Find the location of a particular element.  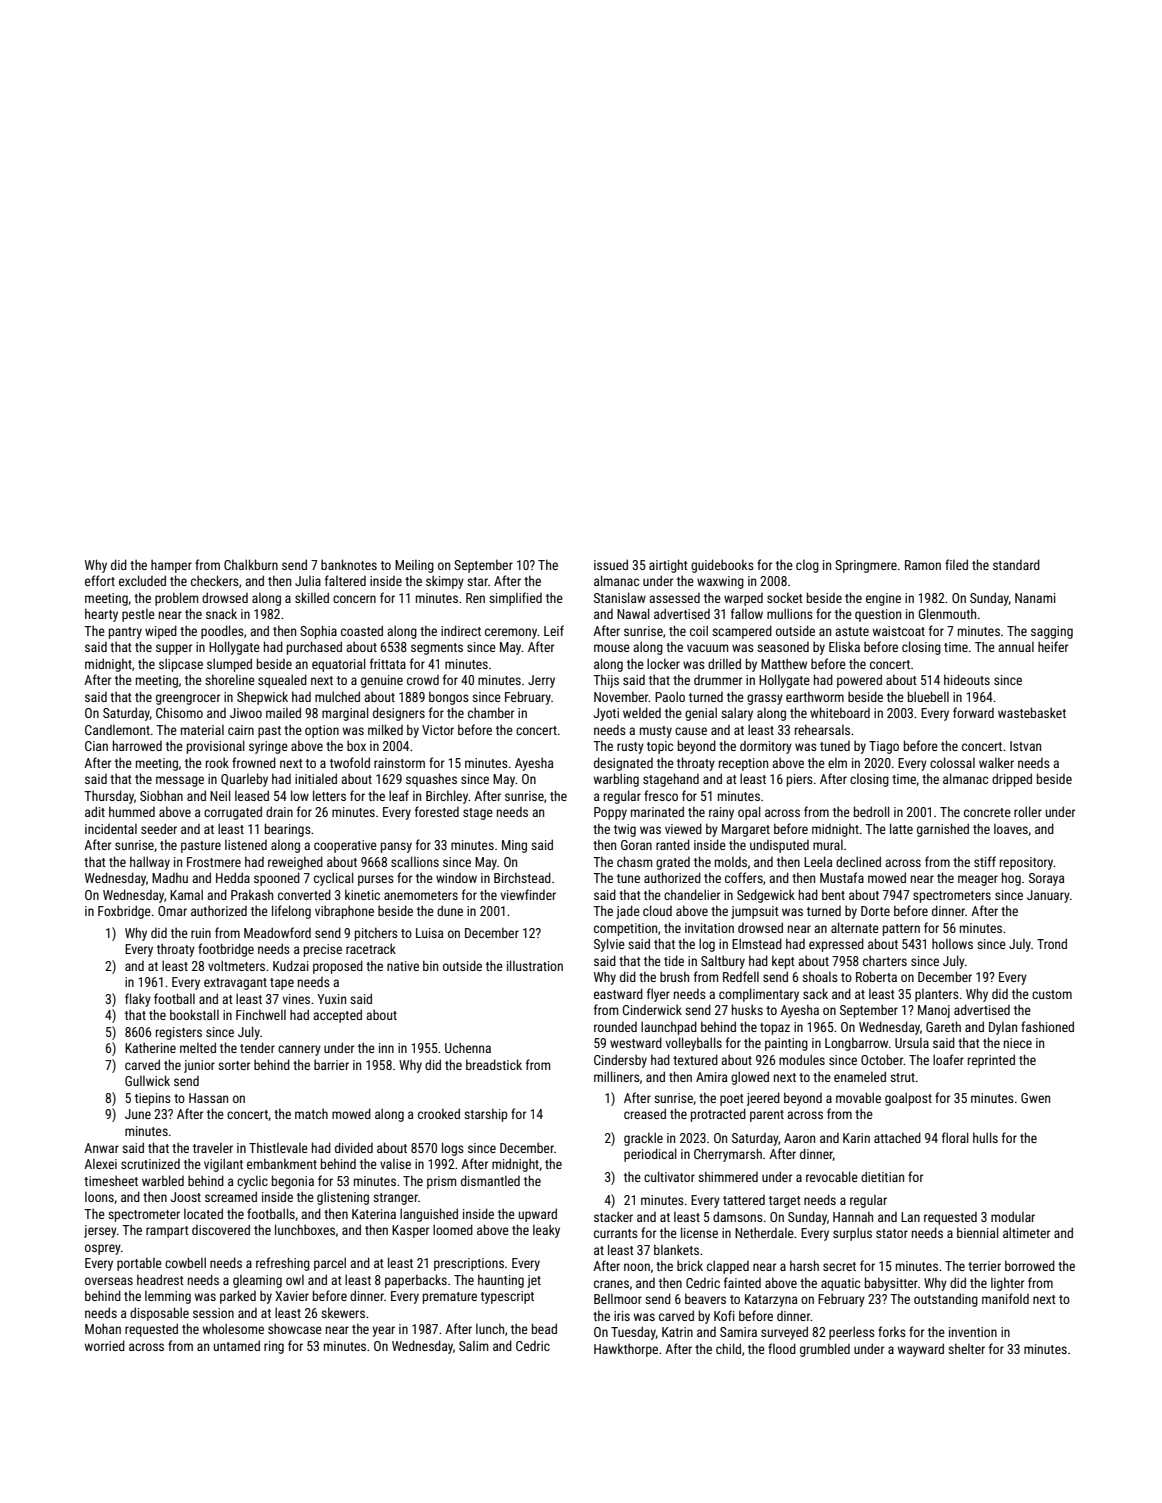

Ramon is located at coordinates (923, 565).
